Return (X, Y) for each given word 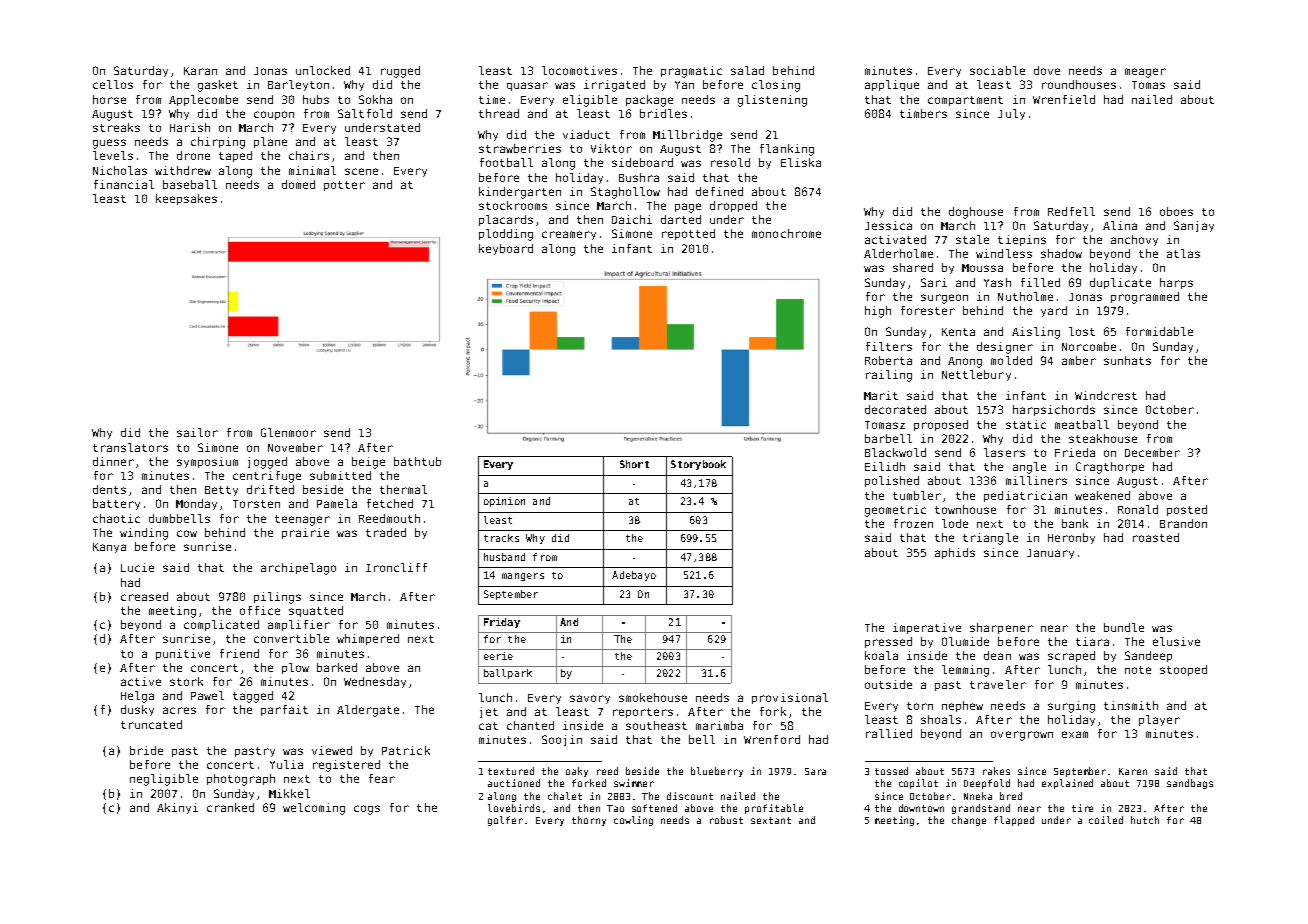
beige (368, 463)
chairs (309, 155)
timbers (923, 113)
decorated (895, 409)
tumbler (917, 495)
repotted (688, 234)
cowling (633, 821)
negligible (164, 780)
